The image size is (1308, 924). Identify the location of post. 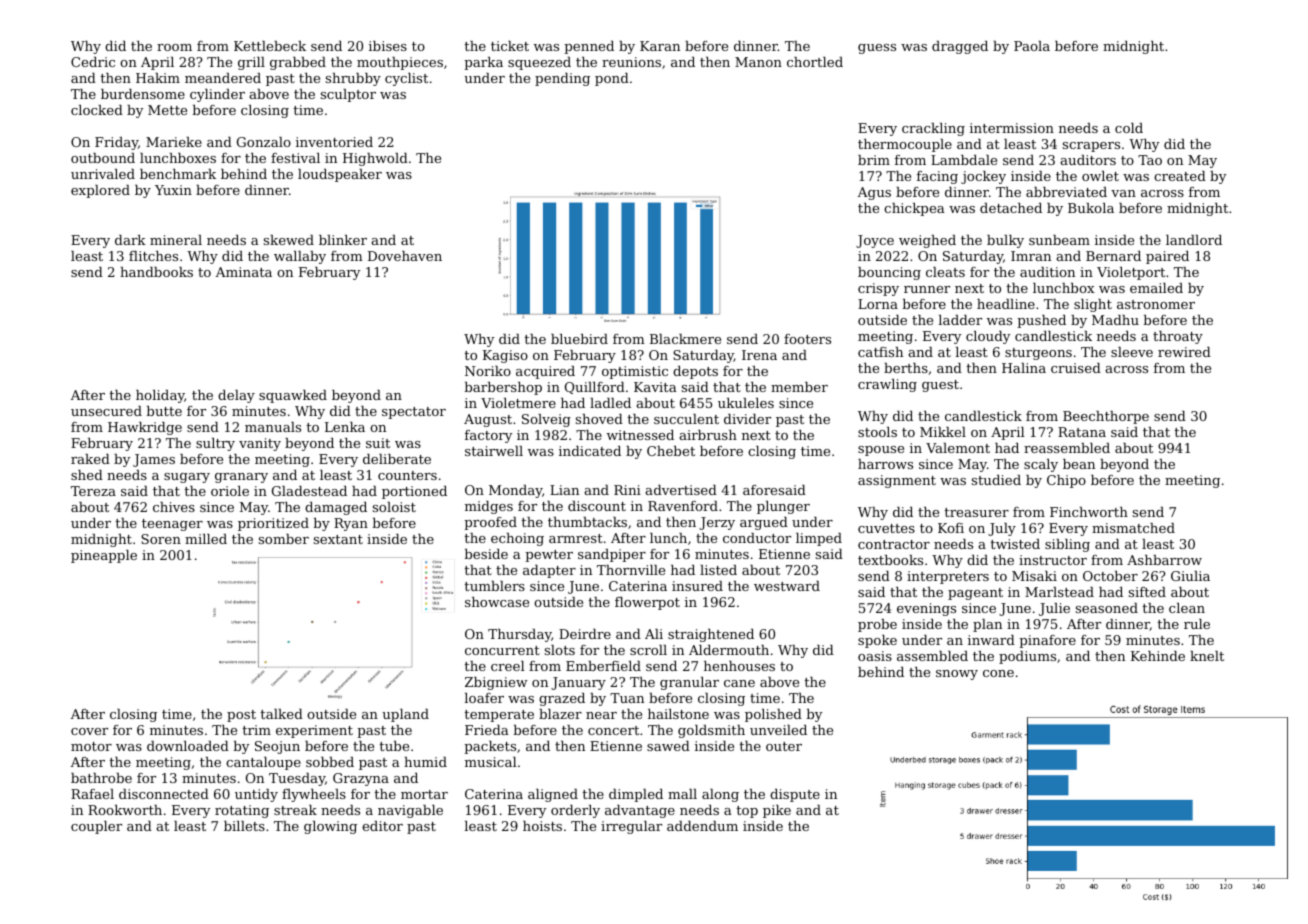
(241, 716).
